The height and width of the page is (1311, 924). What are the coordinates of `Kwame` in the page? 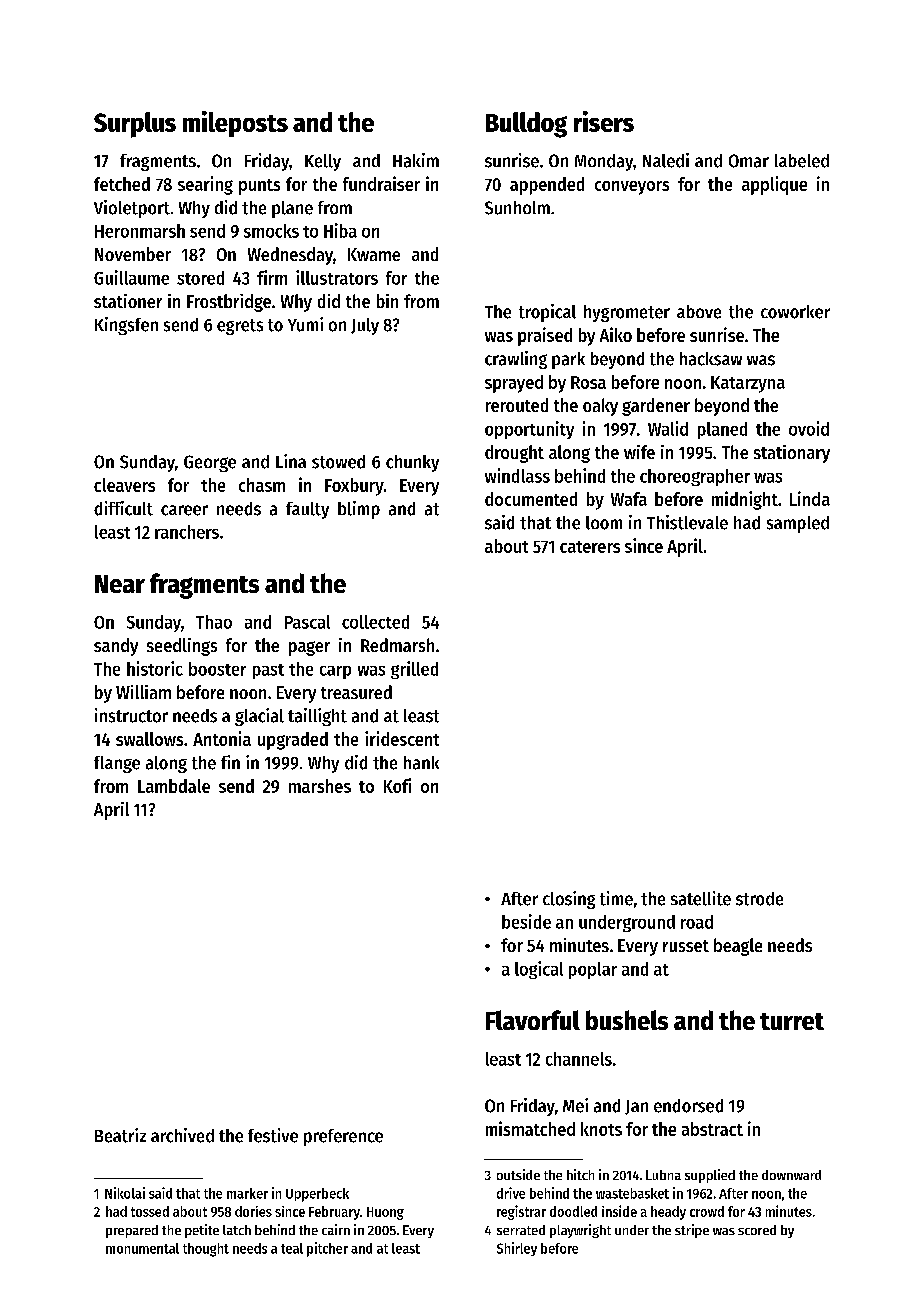 It's located at (374, 254).
